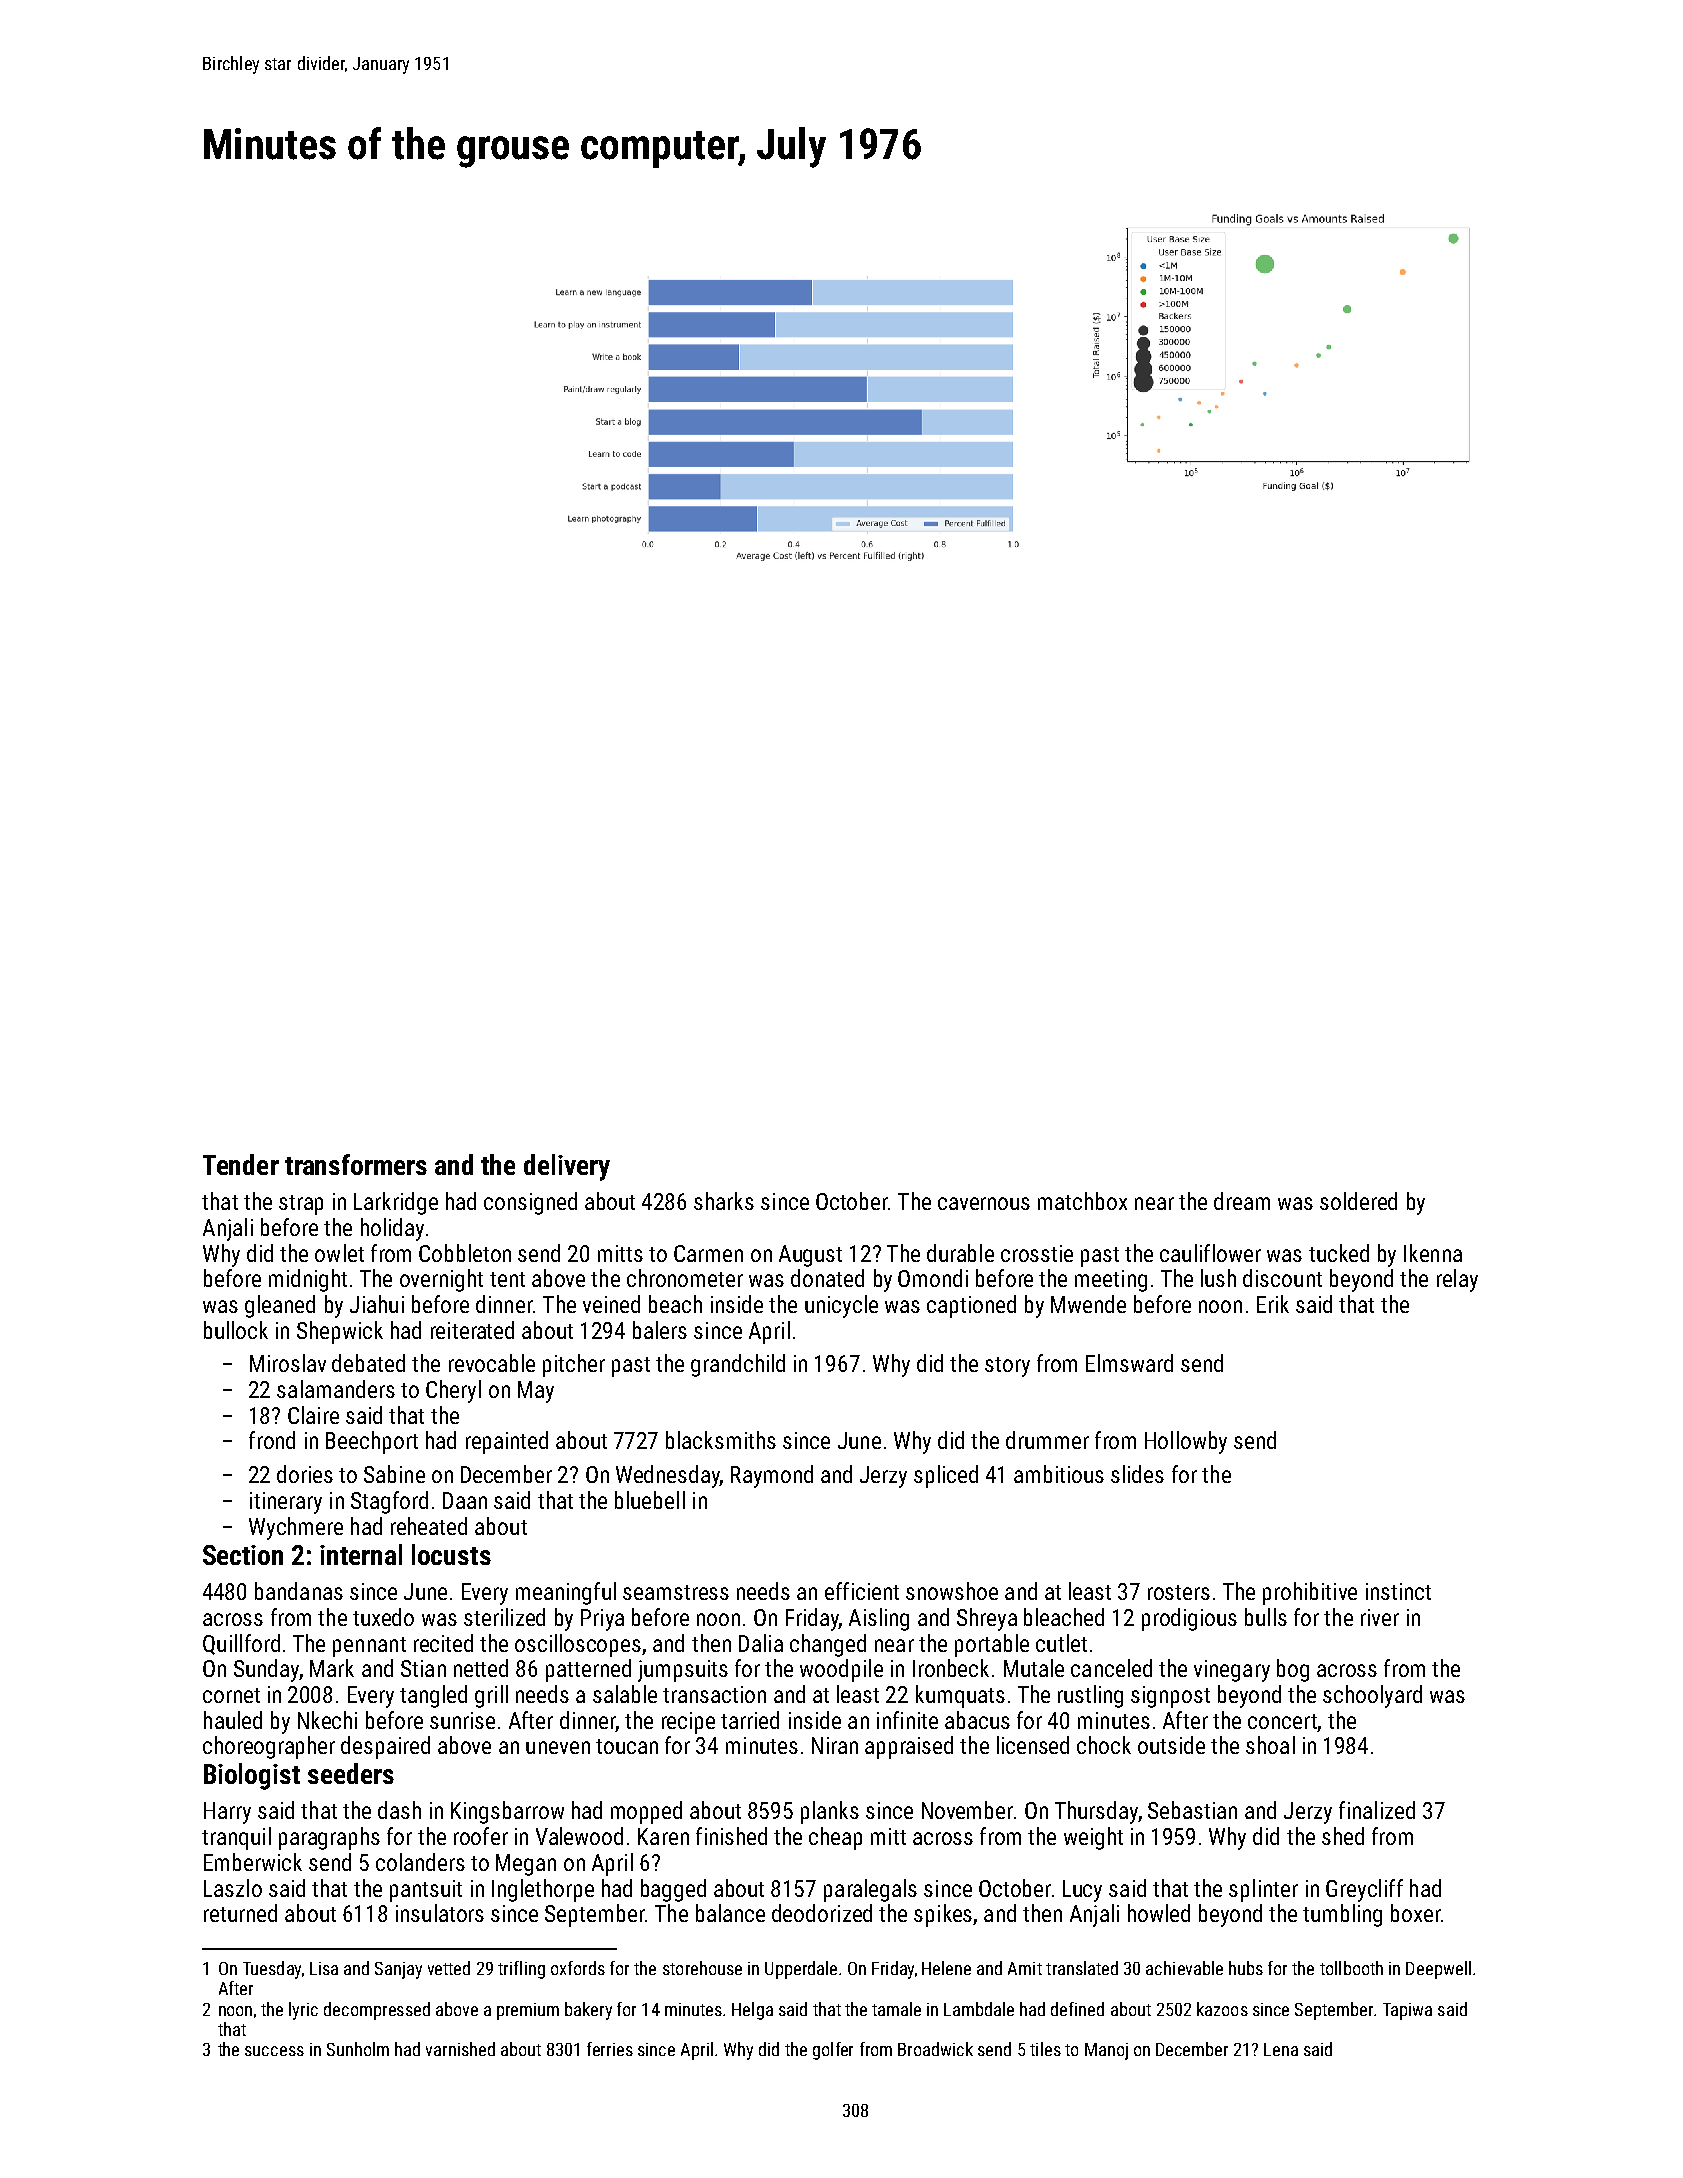 The height and width of the image is (2178, 1683). Describe the element at coordinates (1364, 1890) in the image. I see `Greycliff` at that location.
